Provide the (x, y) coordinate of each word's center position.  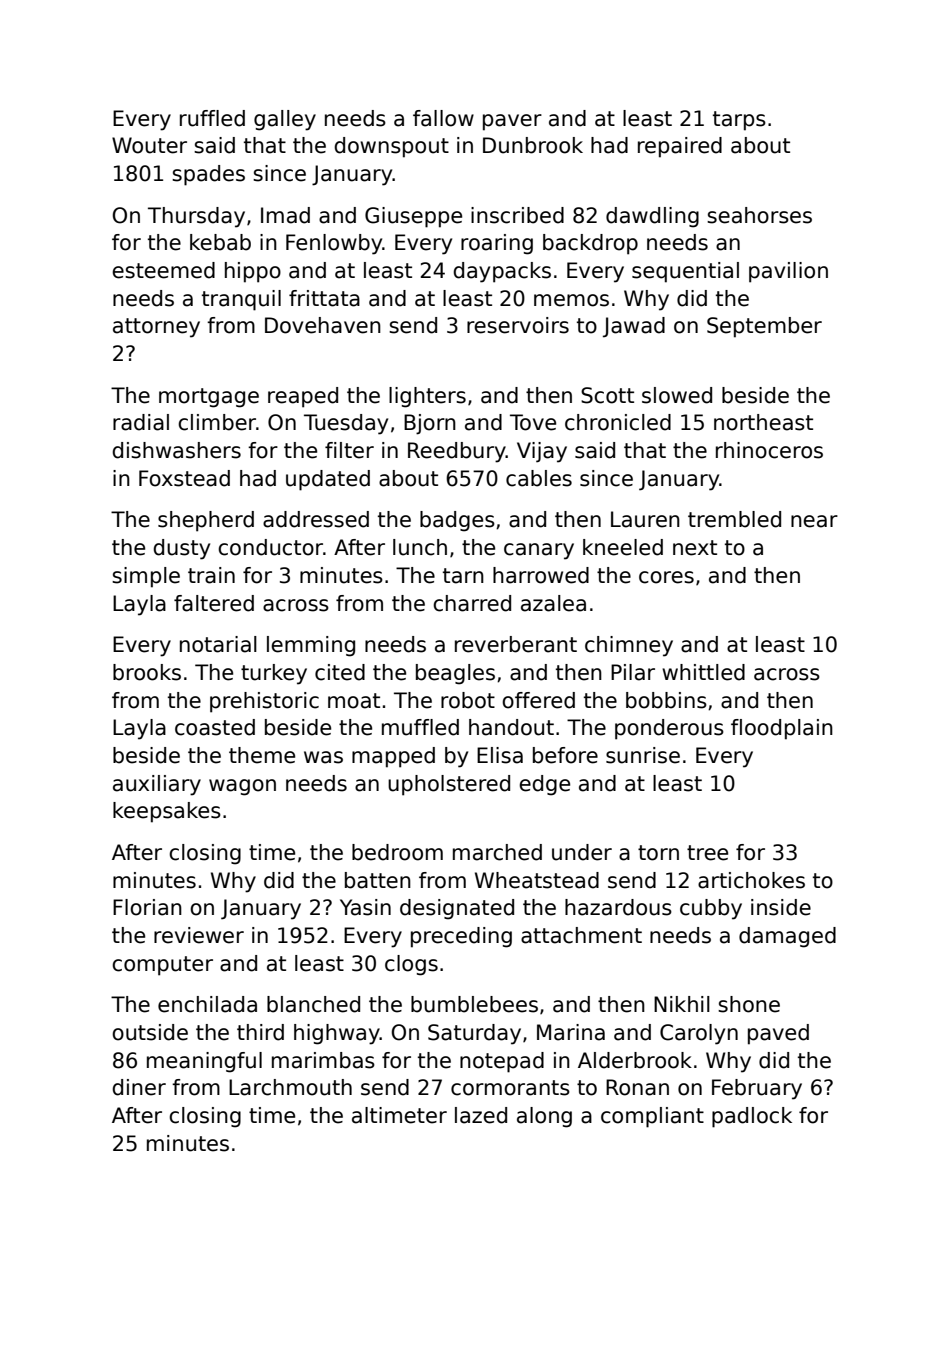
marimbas (323, 1060)
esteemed (163, 270)
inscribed (517, 215)
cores (666, 577)
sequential (685, 272)
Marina (571, 1032)
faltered (214, 603)
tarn (463, 576)
